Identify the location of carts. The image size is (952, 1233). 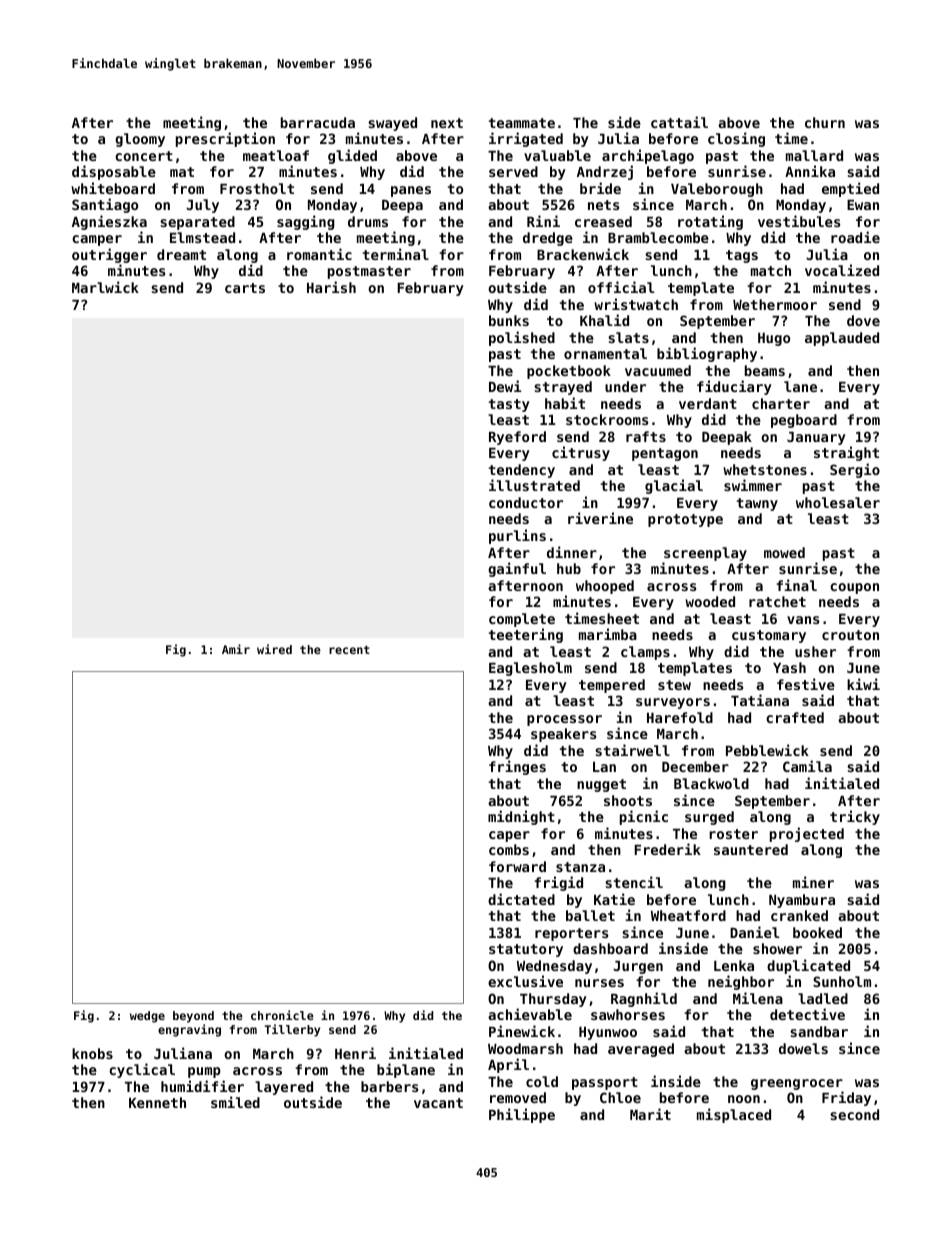
(245, 288).
